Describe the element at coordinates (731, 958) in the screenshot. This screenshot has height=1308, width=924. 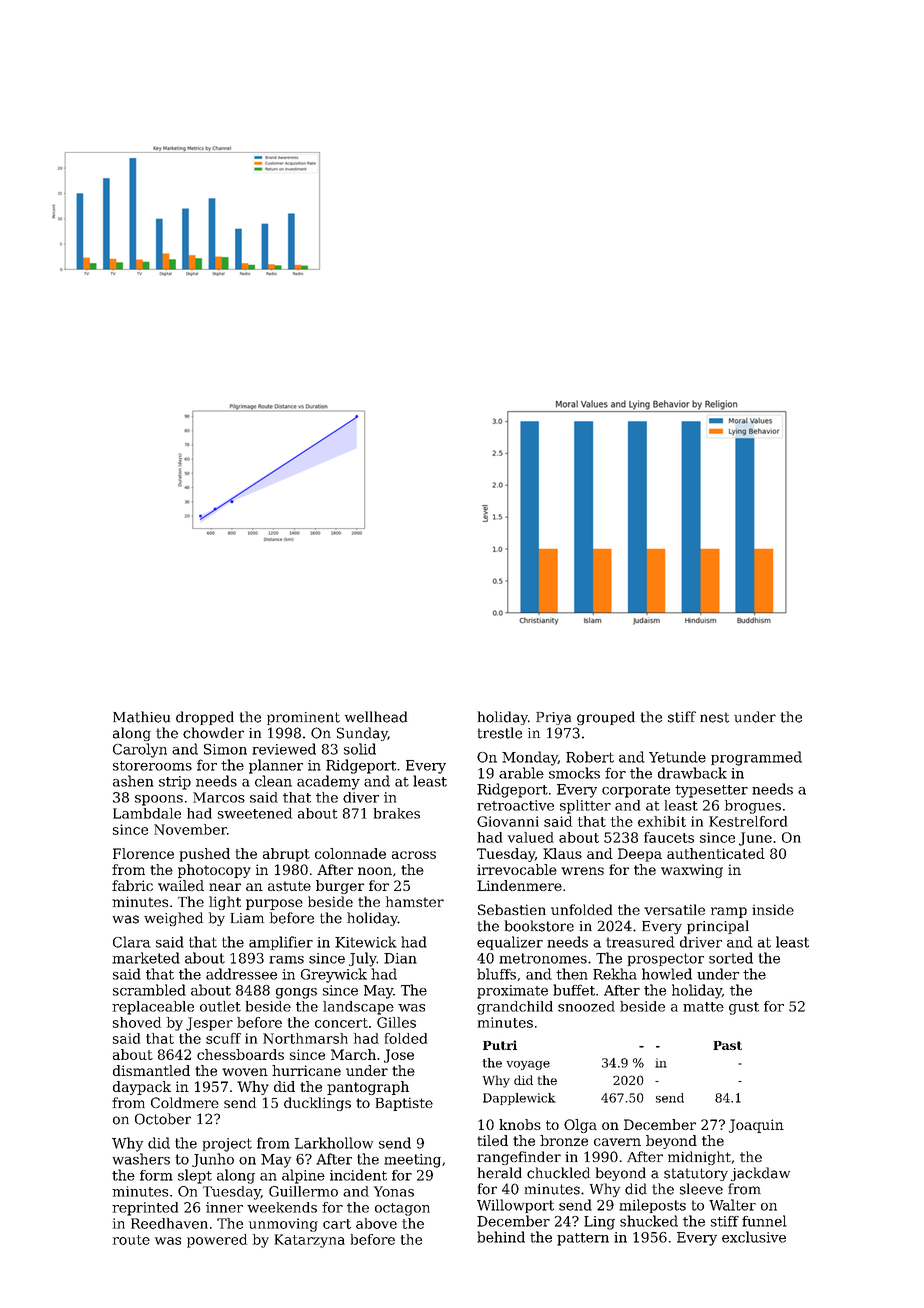
I see `sorted` at that location.
